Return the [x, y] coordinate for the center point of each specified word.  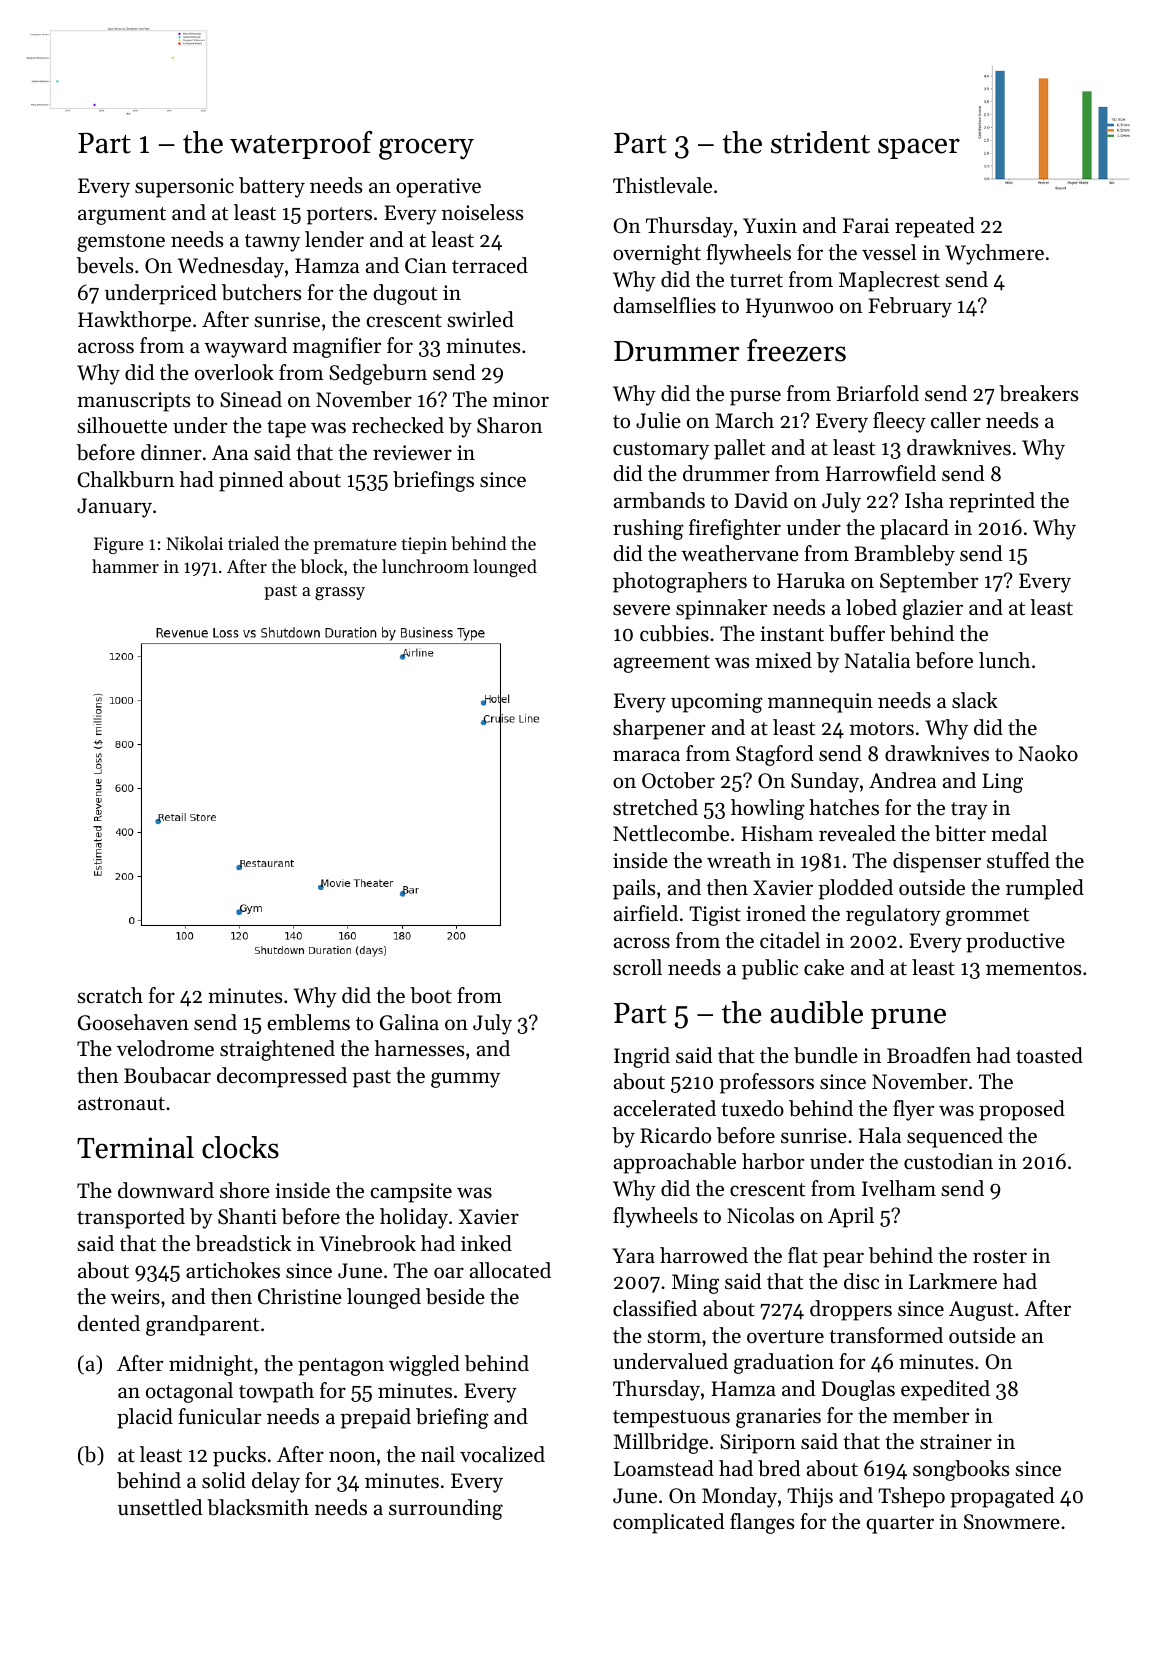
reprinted [992, 502]
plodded [855, 889]
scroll [637, 967]
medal [1019, 833]
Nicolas [760, 1215]
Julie [658, 420]
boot [431, 995]
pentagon [341, 1367]
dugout [405, 294]
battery [272, 187]
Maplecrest [889, 281]
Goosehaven [133, 1022]
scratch [110, 995]
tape [286, 429]
